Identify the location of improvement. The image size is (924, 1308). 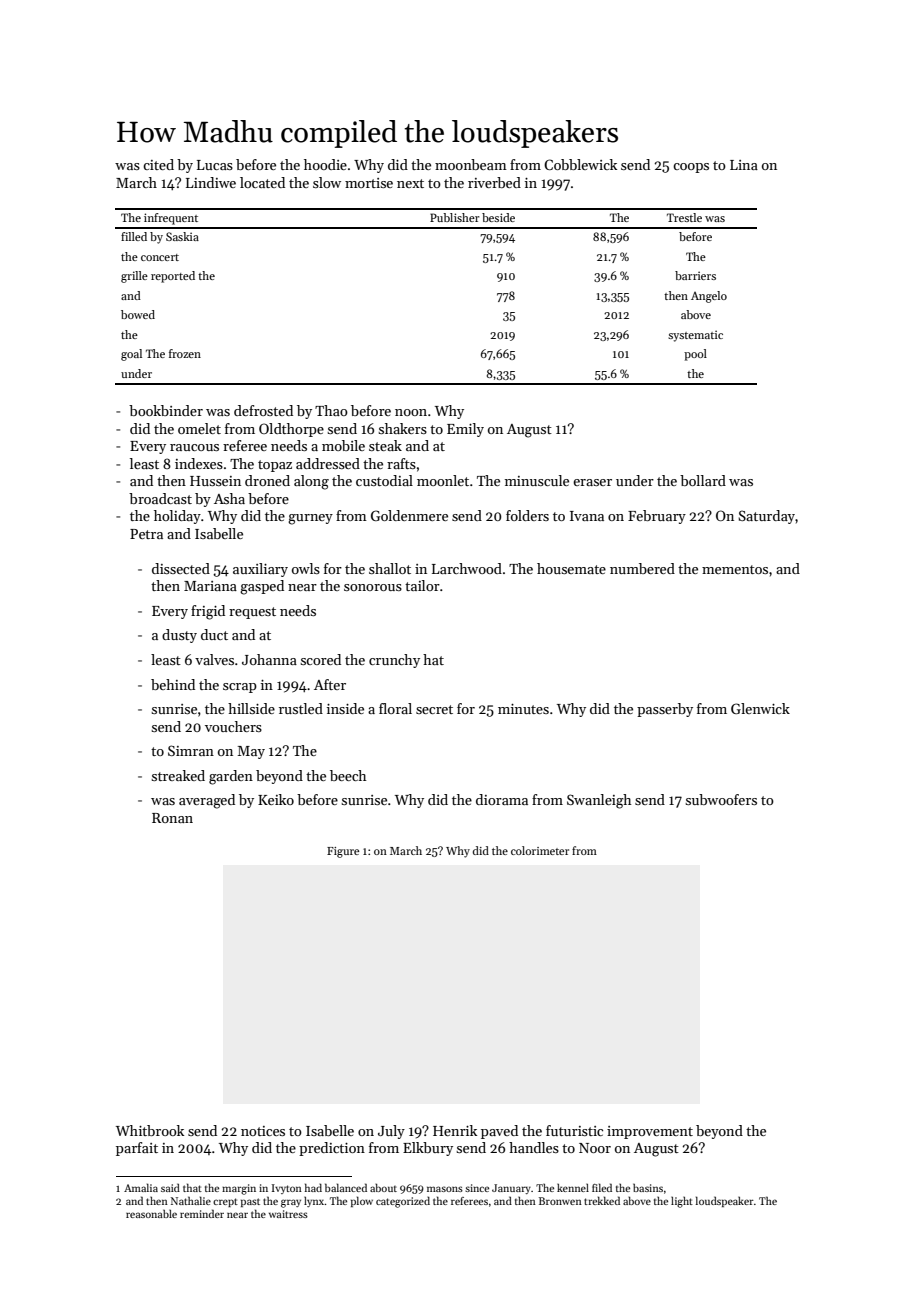
(650, 1132).
